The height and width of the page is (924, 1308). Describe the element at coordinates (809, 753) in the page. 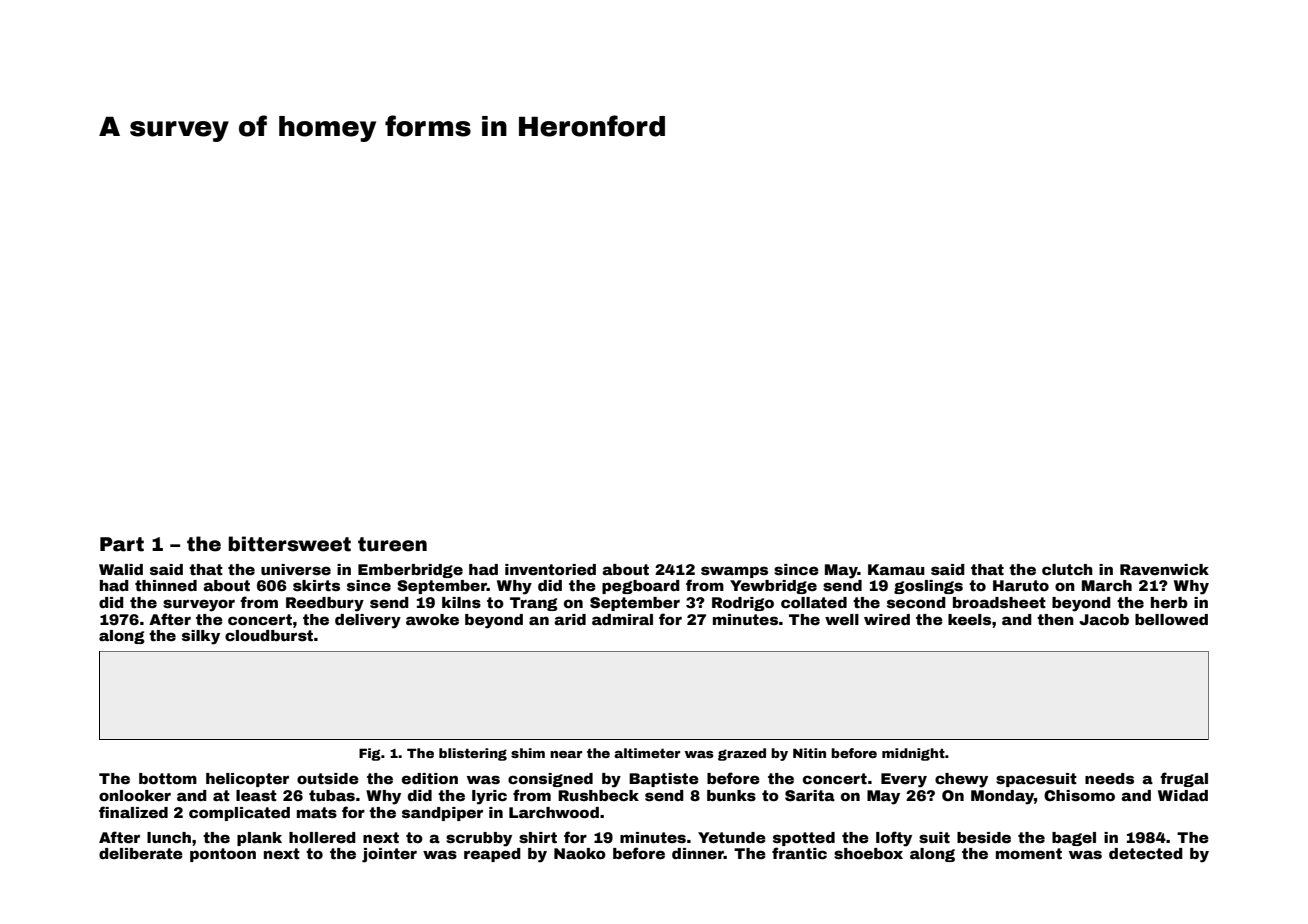

I see `Nitin` at that location.
